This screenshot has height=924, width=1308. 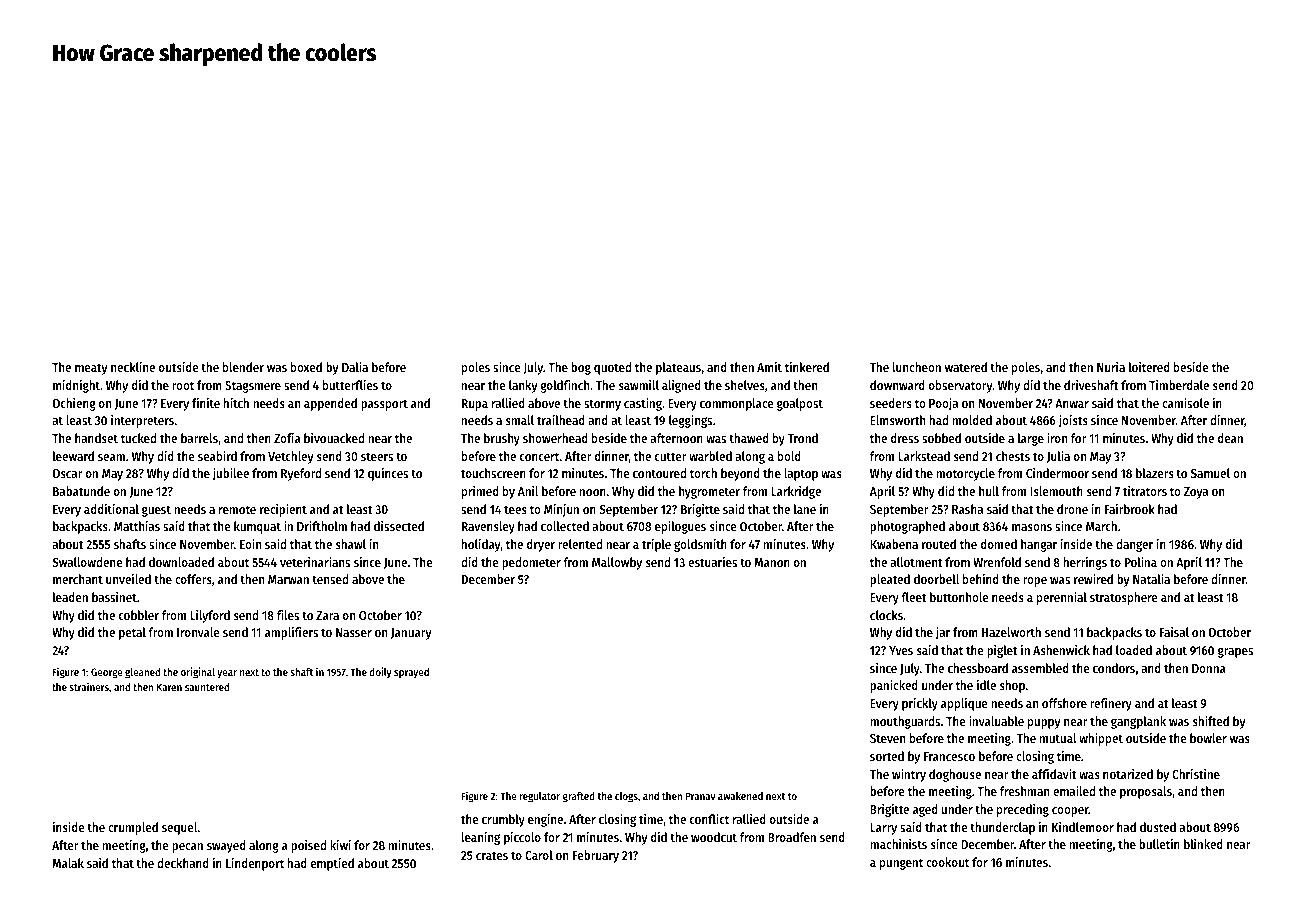 I want to click on sequel, so click(x=179, y=828).
